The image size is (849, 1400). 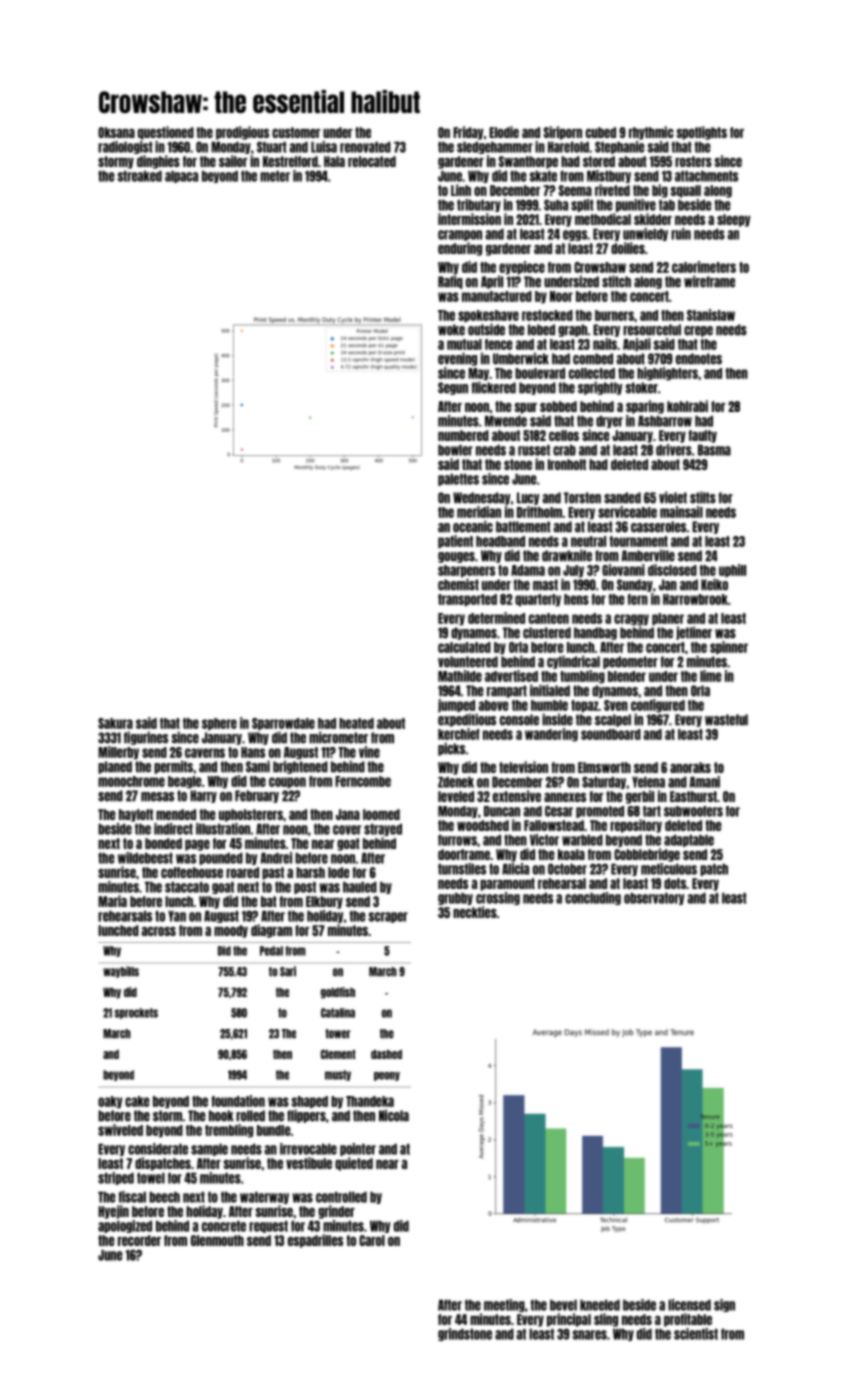 I want to click on wireframe, so click(x=709, y=281).
